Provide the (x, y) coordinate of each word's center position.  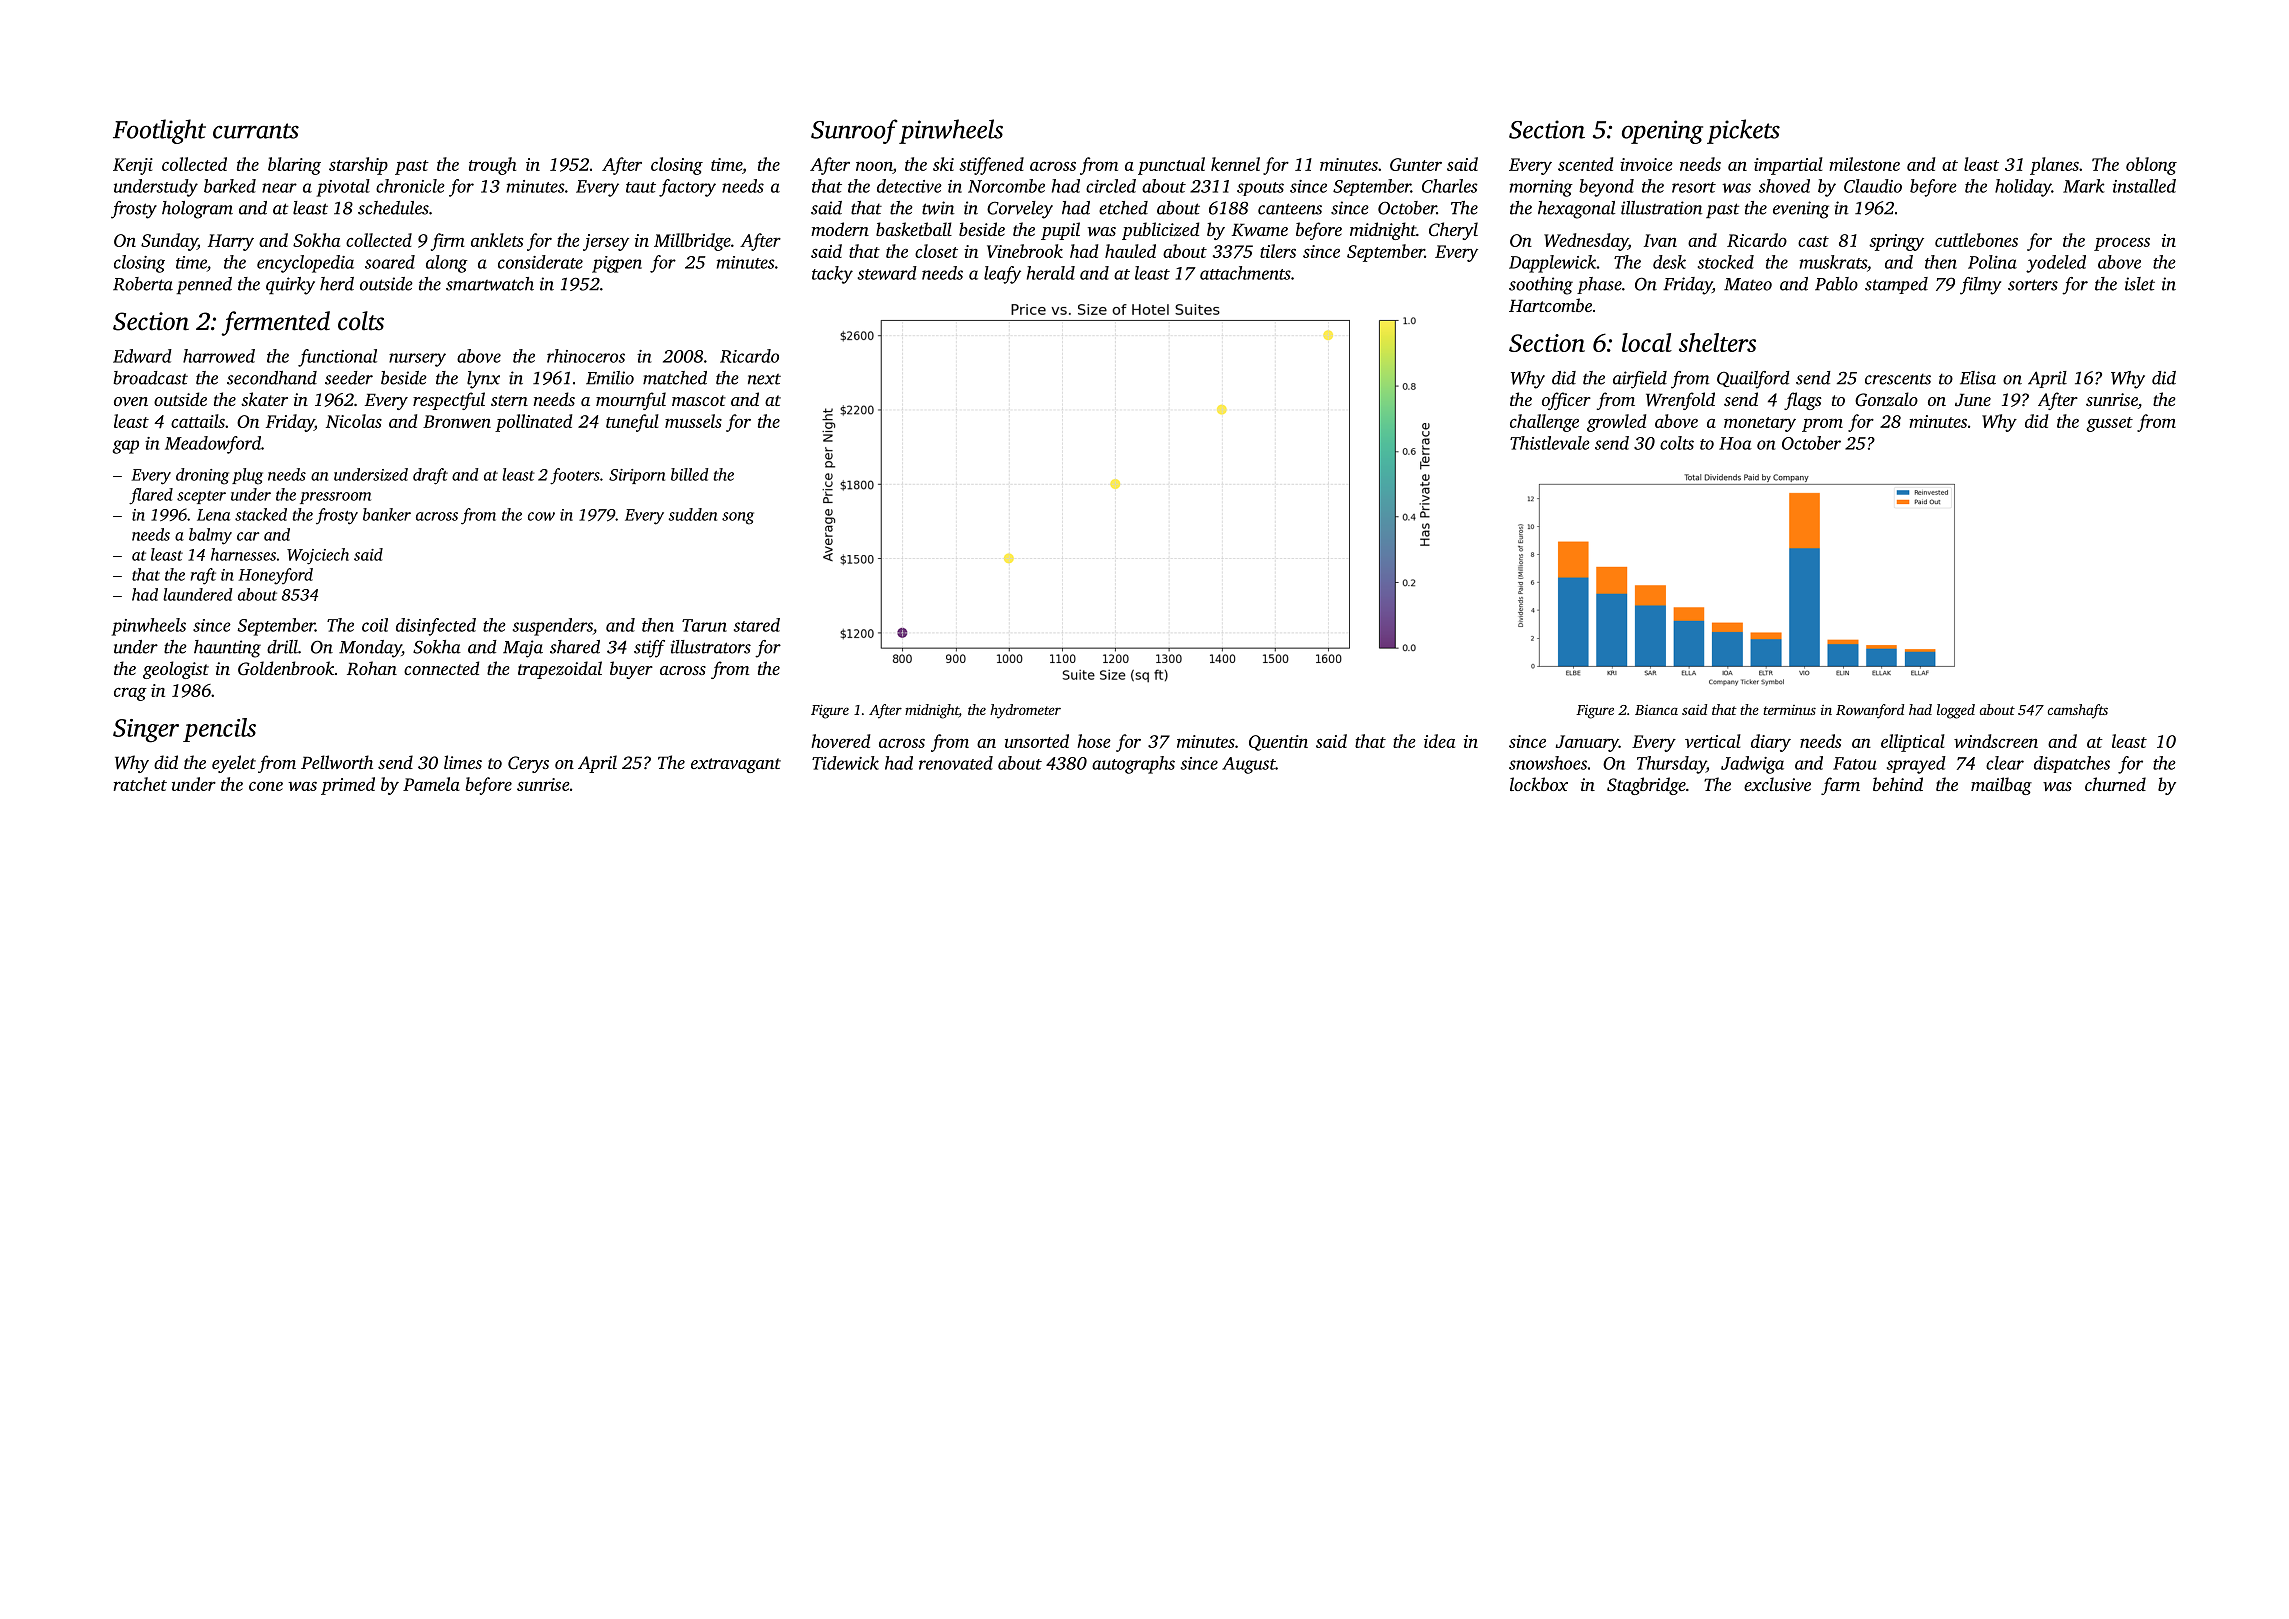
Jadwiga (1752, 765)
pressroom (335, 498)
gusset (2109, 424)
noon (874, 166)
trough (492, 166)
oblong (2151, 166)
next (764, 379)
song (738, 518)
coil (375, 625)
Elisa (1978, 378)
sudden (692, 514)
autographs (1133, 765)
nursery (417, 360)
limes (463, 762)
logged (1956, 711)
